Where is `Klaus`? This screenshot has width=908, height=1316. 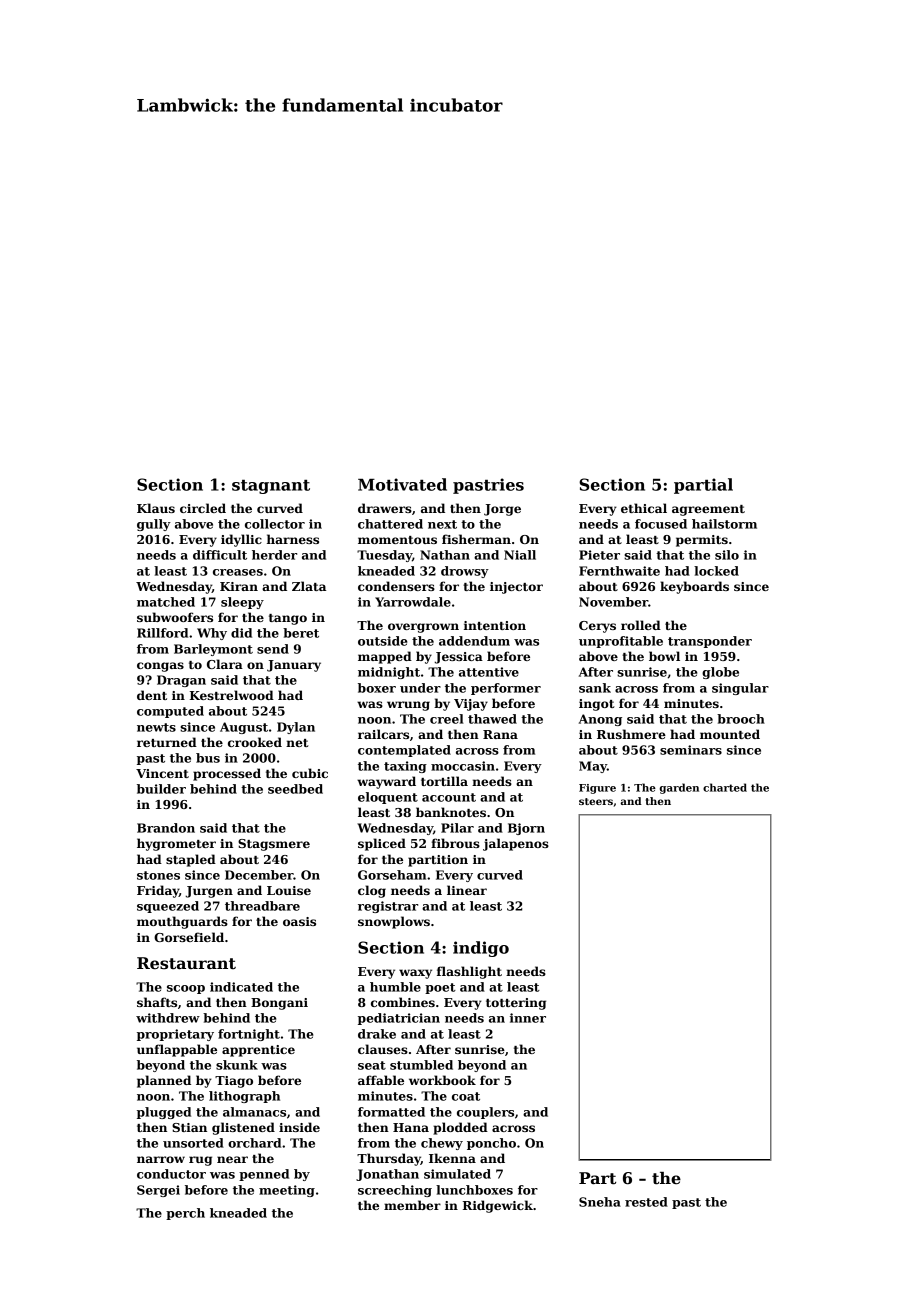 Klaus is located at coordinates (156, 508).
